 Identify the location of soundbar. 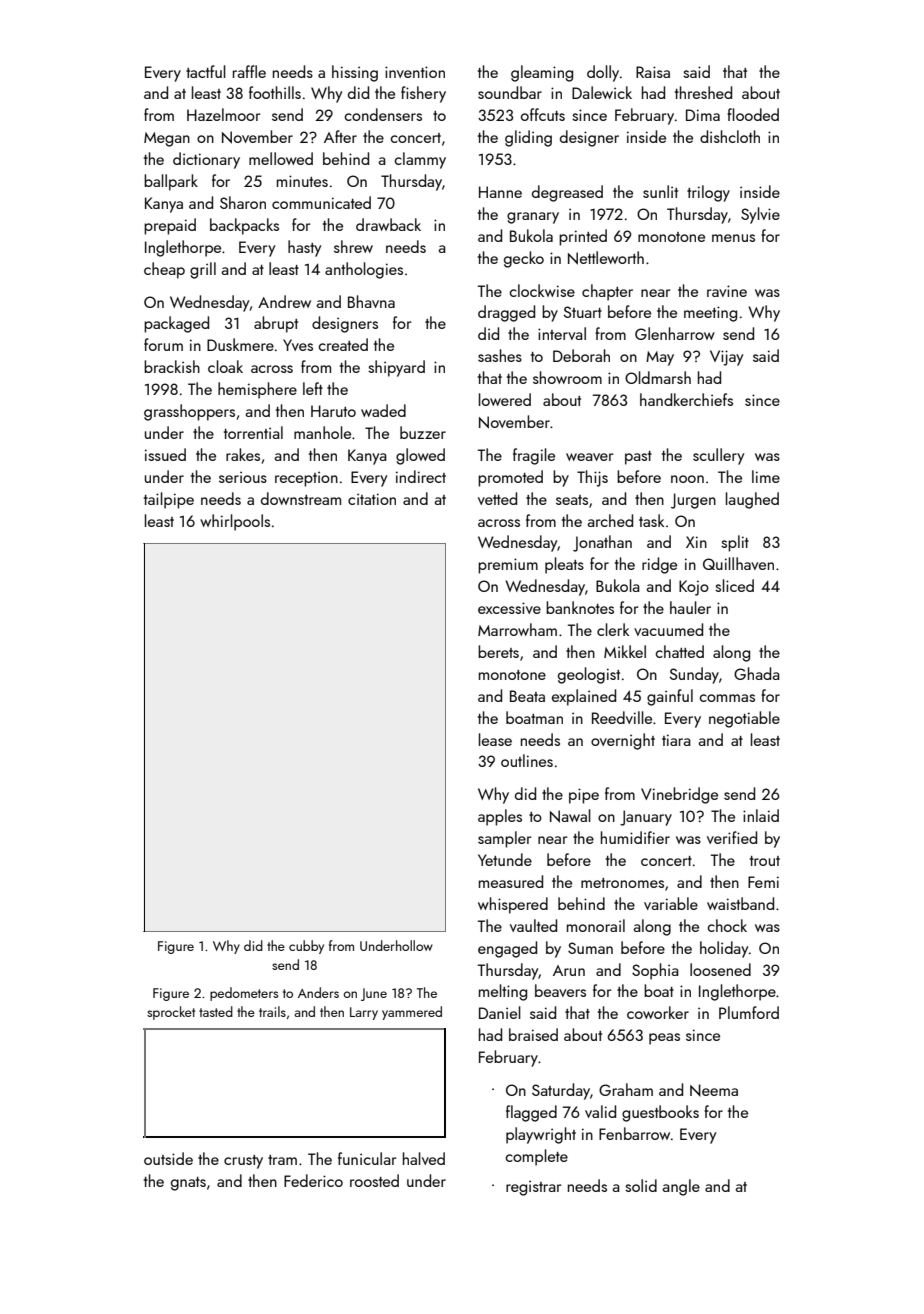
(510, 92).
